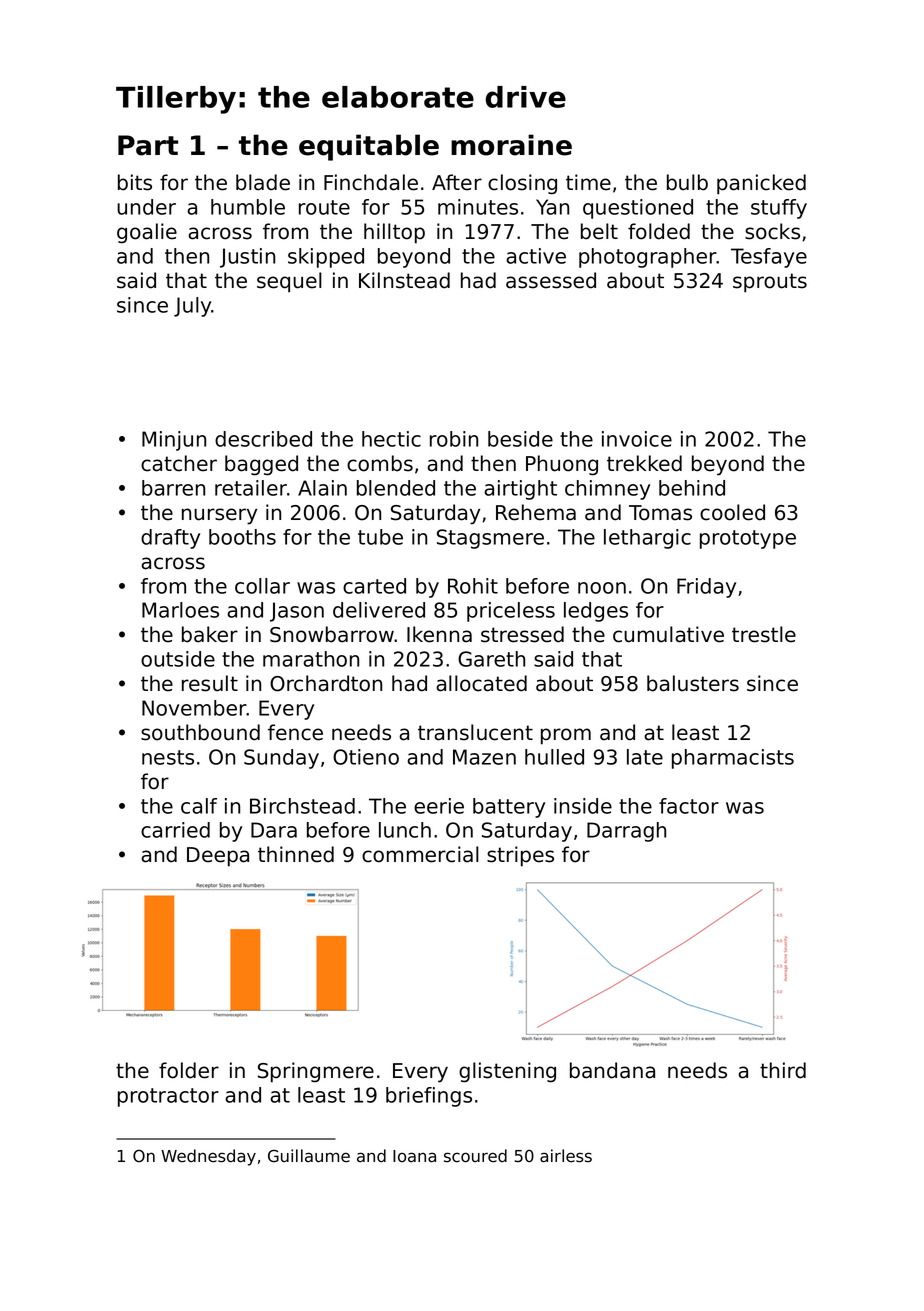 The width and height of the document is (924, 1311). Describe the element at coordinates (297, 612) in the document. I see `Jason` at that location.
